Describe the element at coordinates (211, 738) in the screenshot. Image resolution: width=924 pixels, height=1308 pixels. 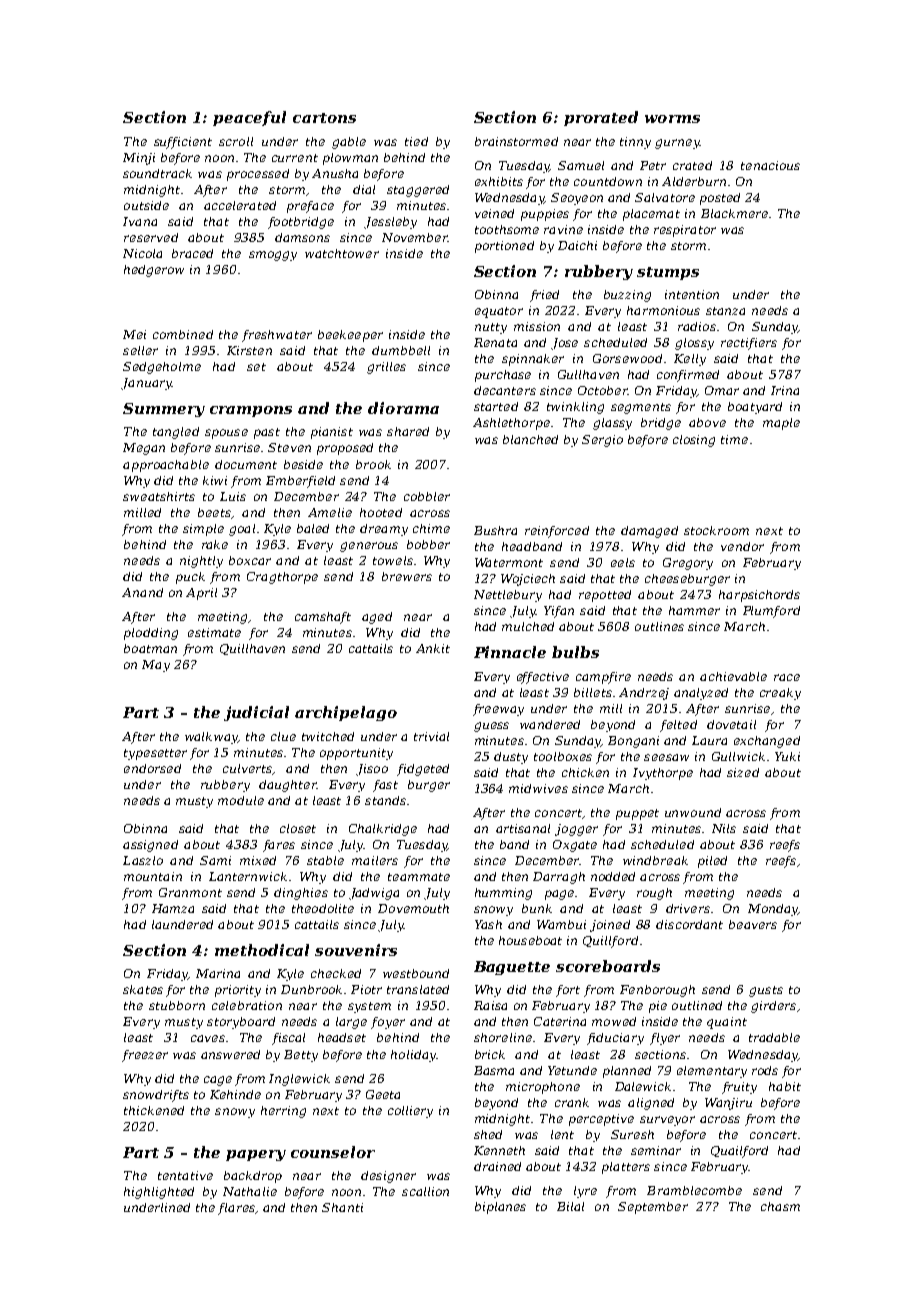
I see `walkway` at that location.
